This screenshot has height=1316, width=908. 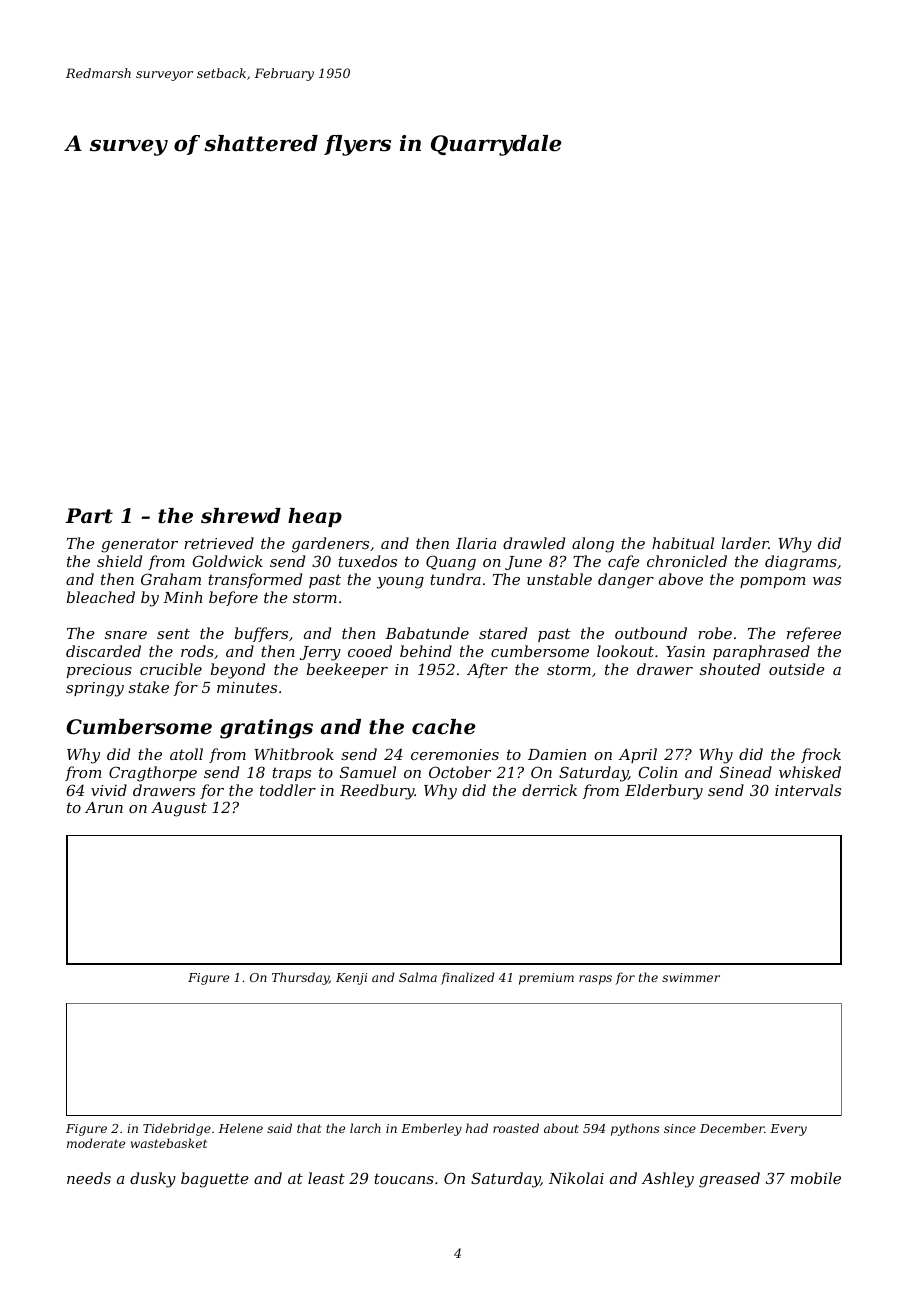 What do you see at coordinates (516, 1128) in the screenshot?
I see `roasted` at bounding box center [516, 1128].
